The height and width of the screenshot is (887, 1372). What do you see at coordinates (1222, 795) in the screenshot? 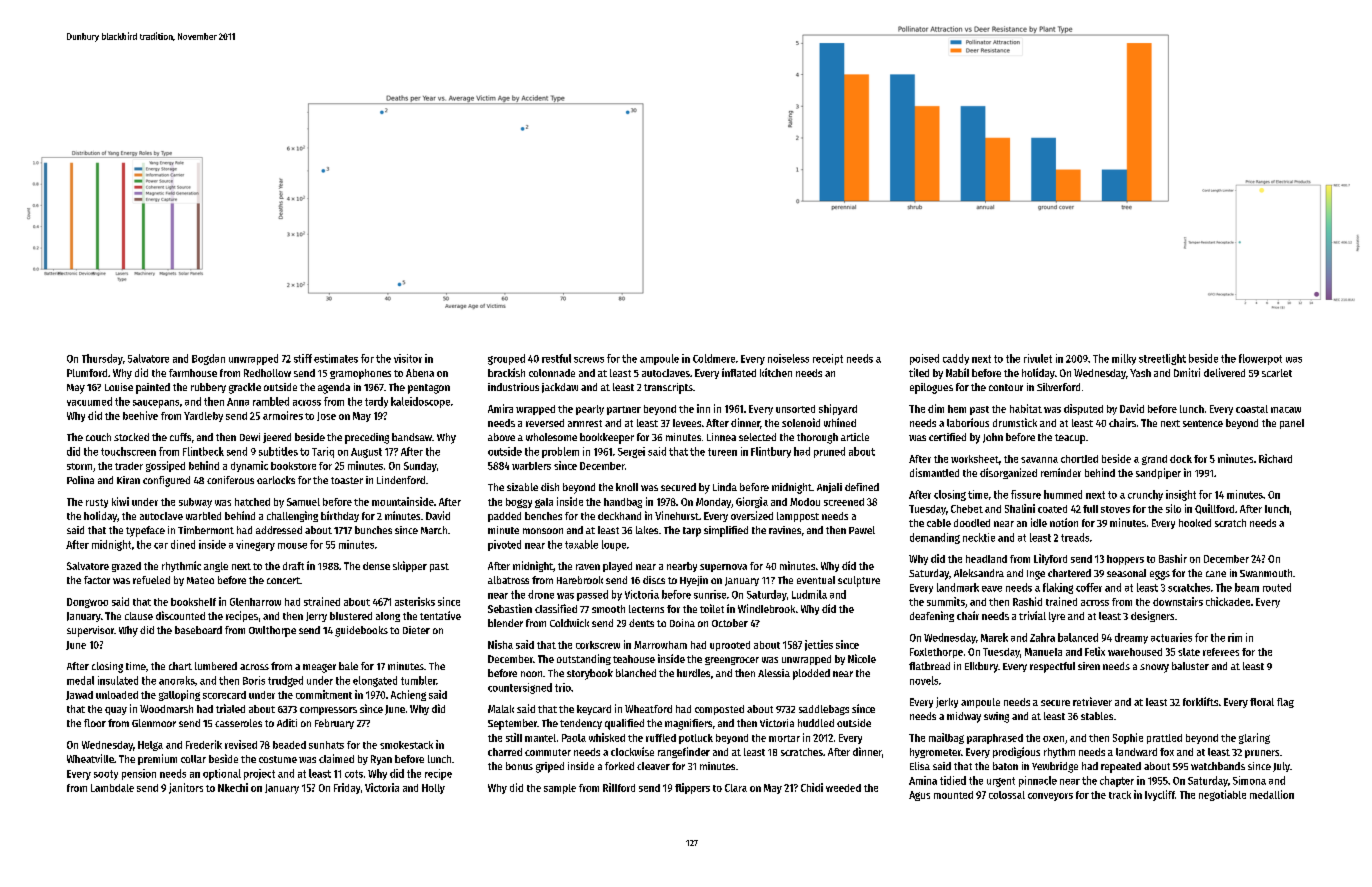
I see `negotiable` at bounding box center [1222, 795].
